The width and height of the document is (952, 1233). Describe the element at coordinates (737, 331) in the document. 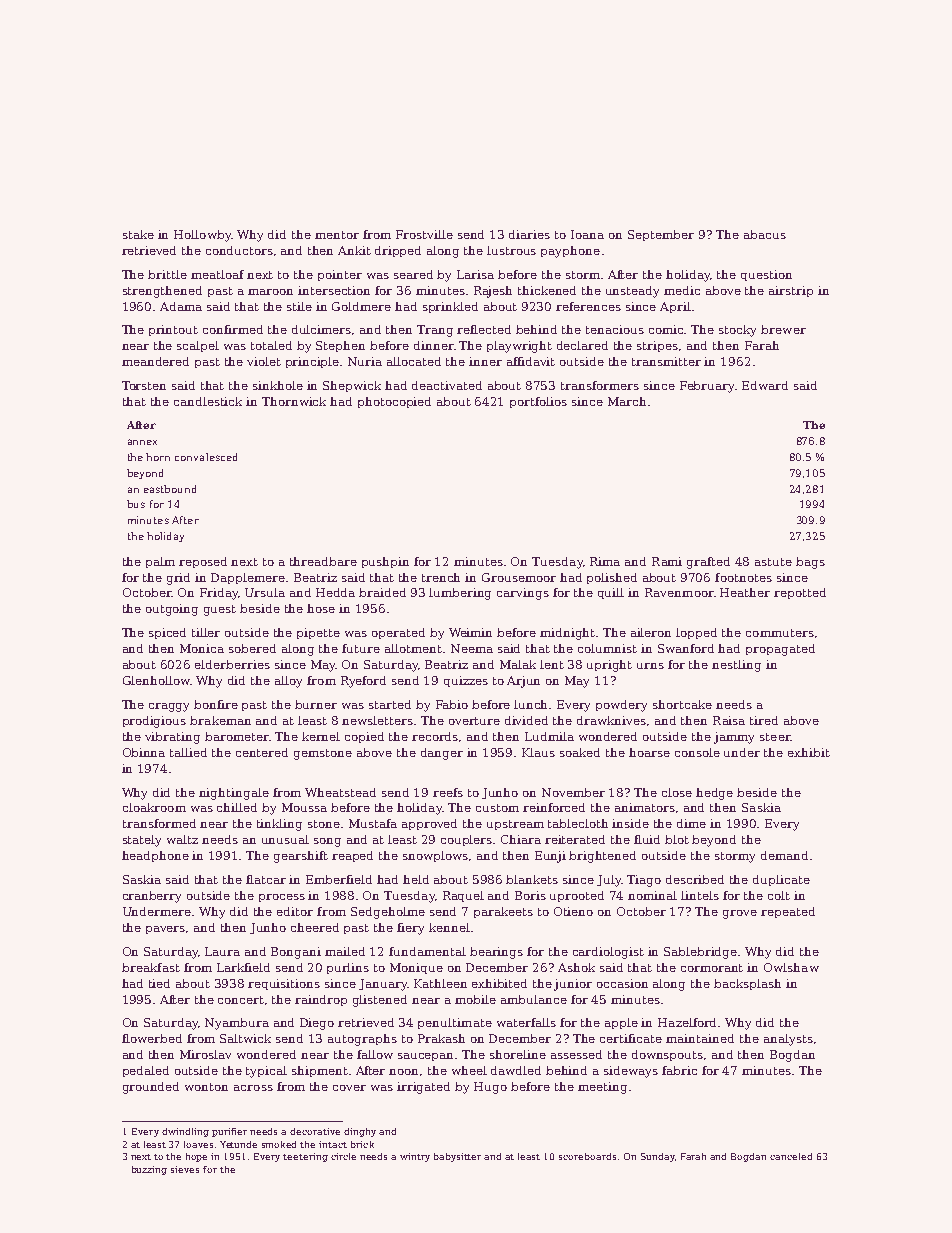

I see `stocky` at that location.
